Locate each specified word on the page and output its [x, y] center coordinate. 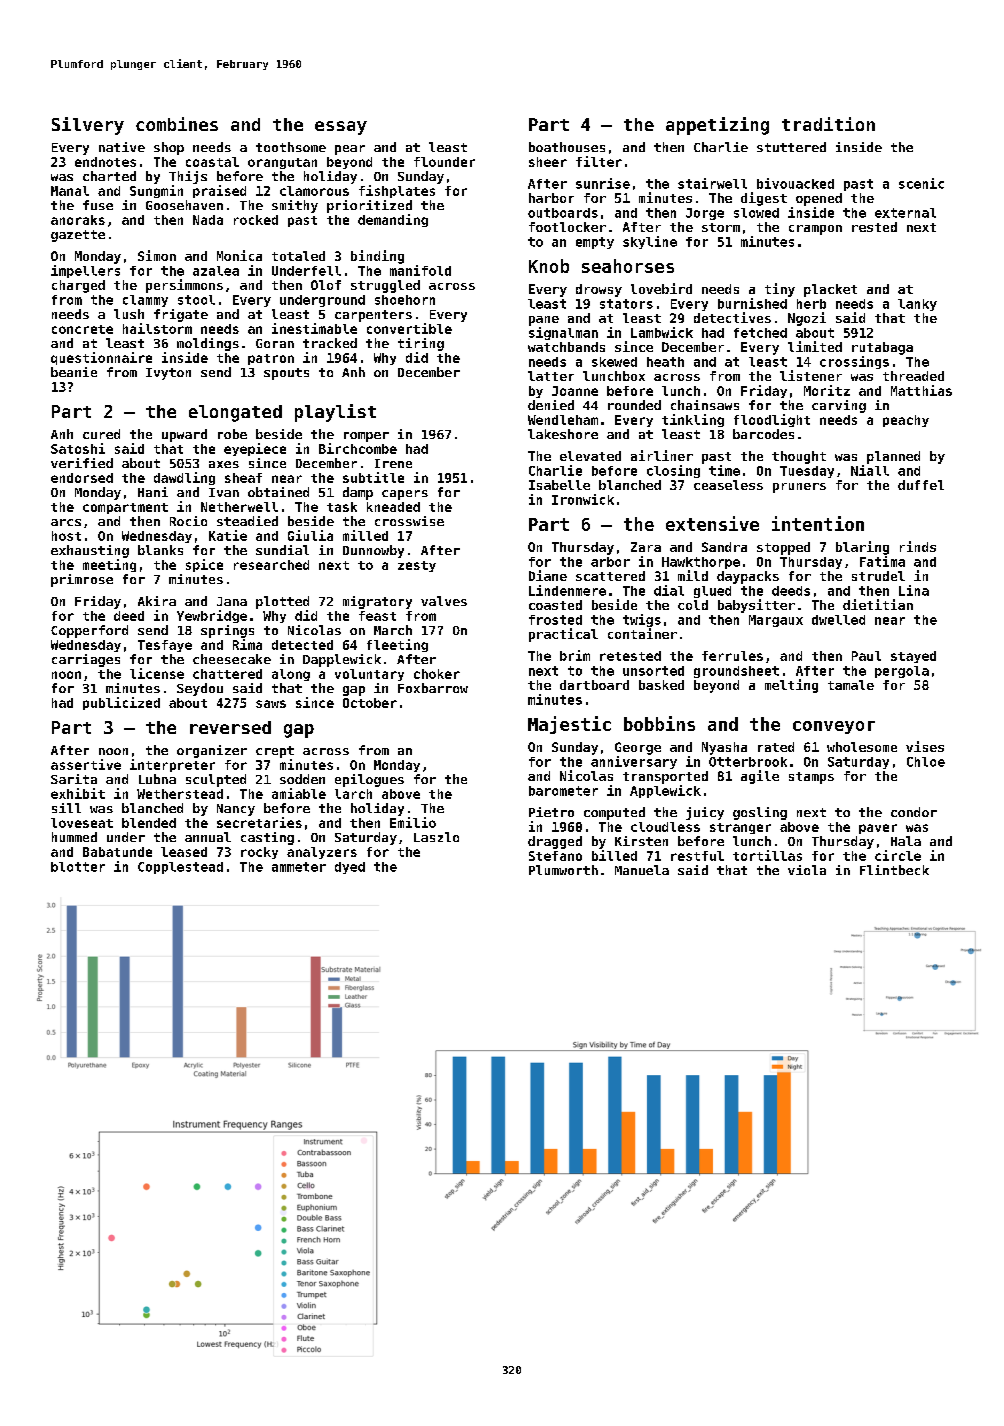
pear [350, 150]
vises [925, 746]
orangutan [282, 163]
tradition [828, 124]
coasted [555, 605]
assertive [86, 764]
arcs [66, 522]
